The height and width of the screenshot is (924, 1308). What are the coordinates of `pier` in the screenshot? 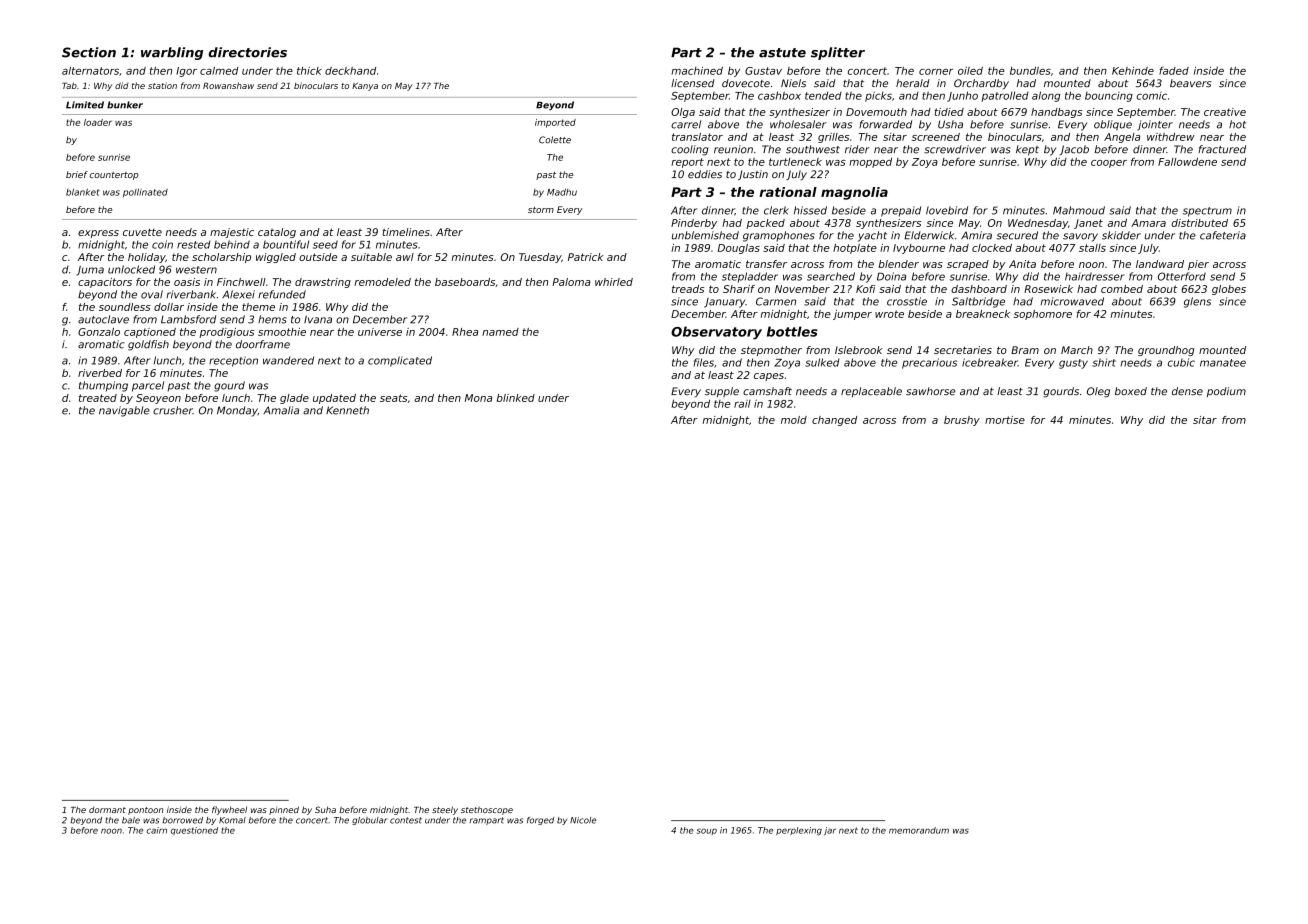 It's located at (1198, 265).
